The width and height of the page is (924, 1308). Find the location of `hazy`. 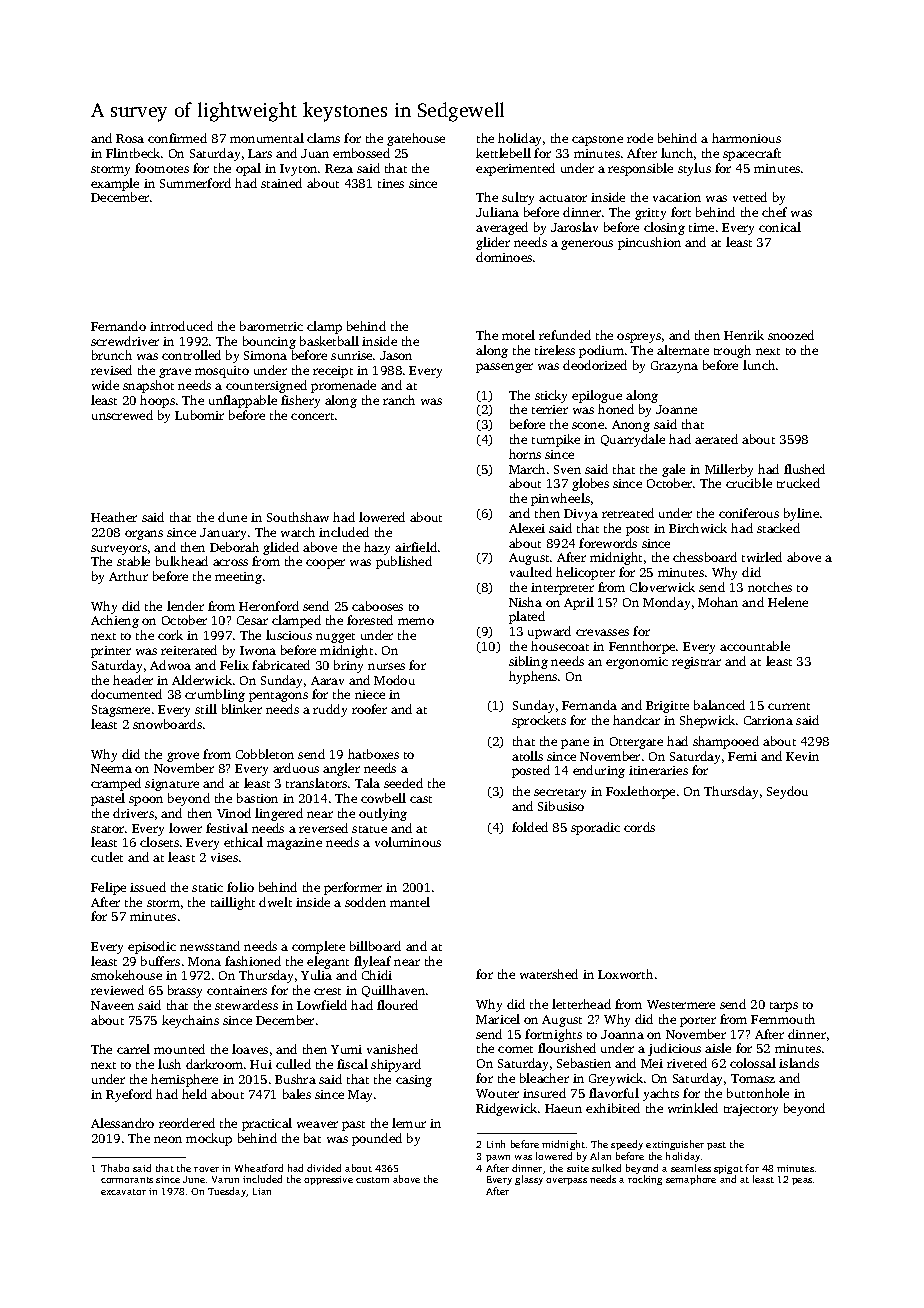

hazy is located at coordinates (377, 548).
